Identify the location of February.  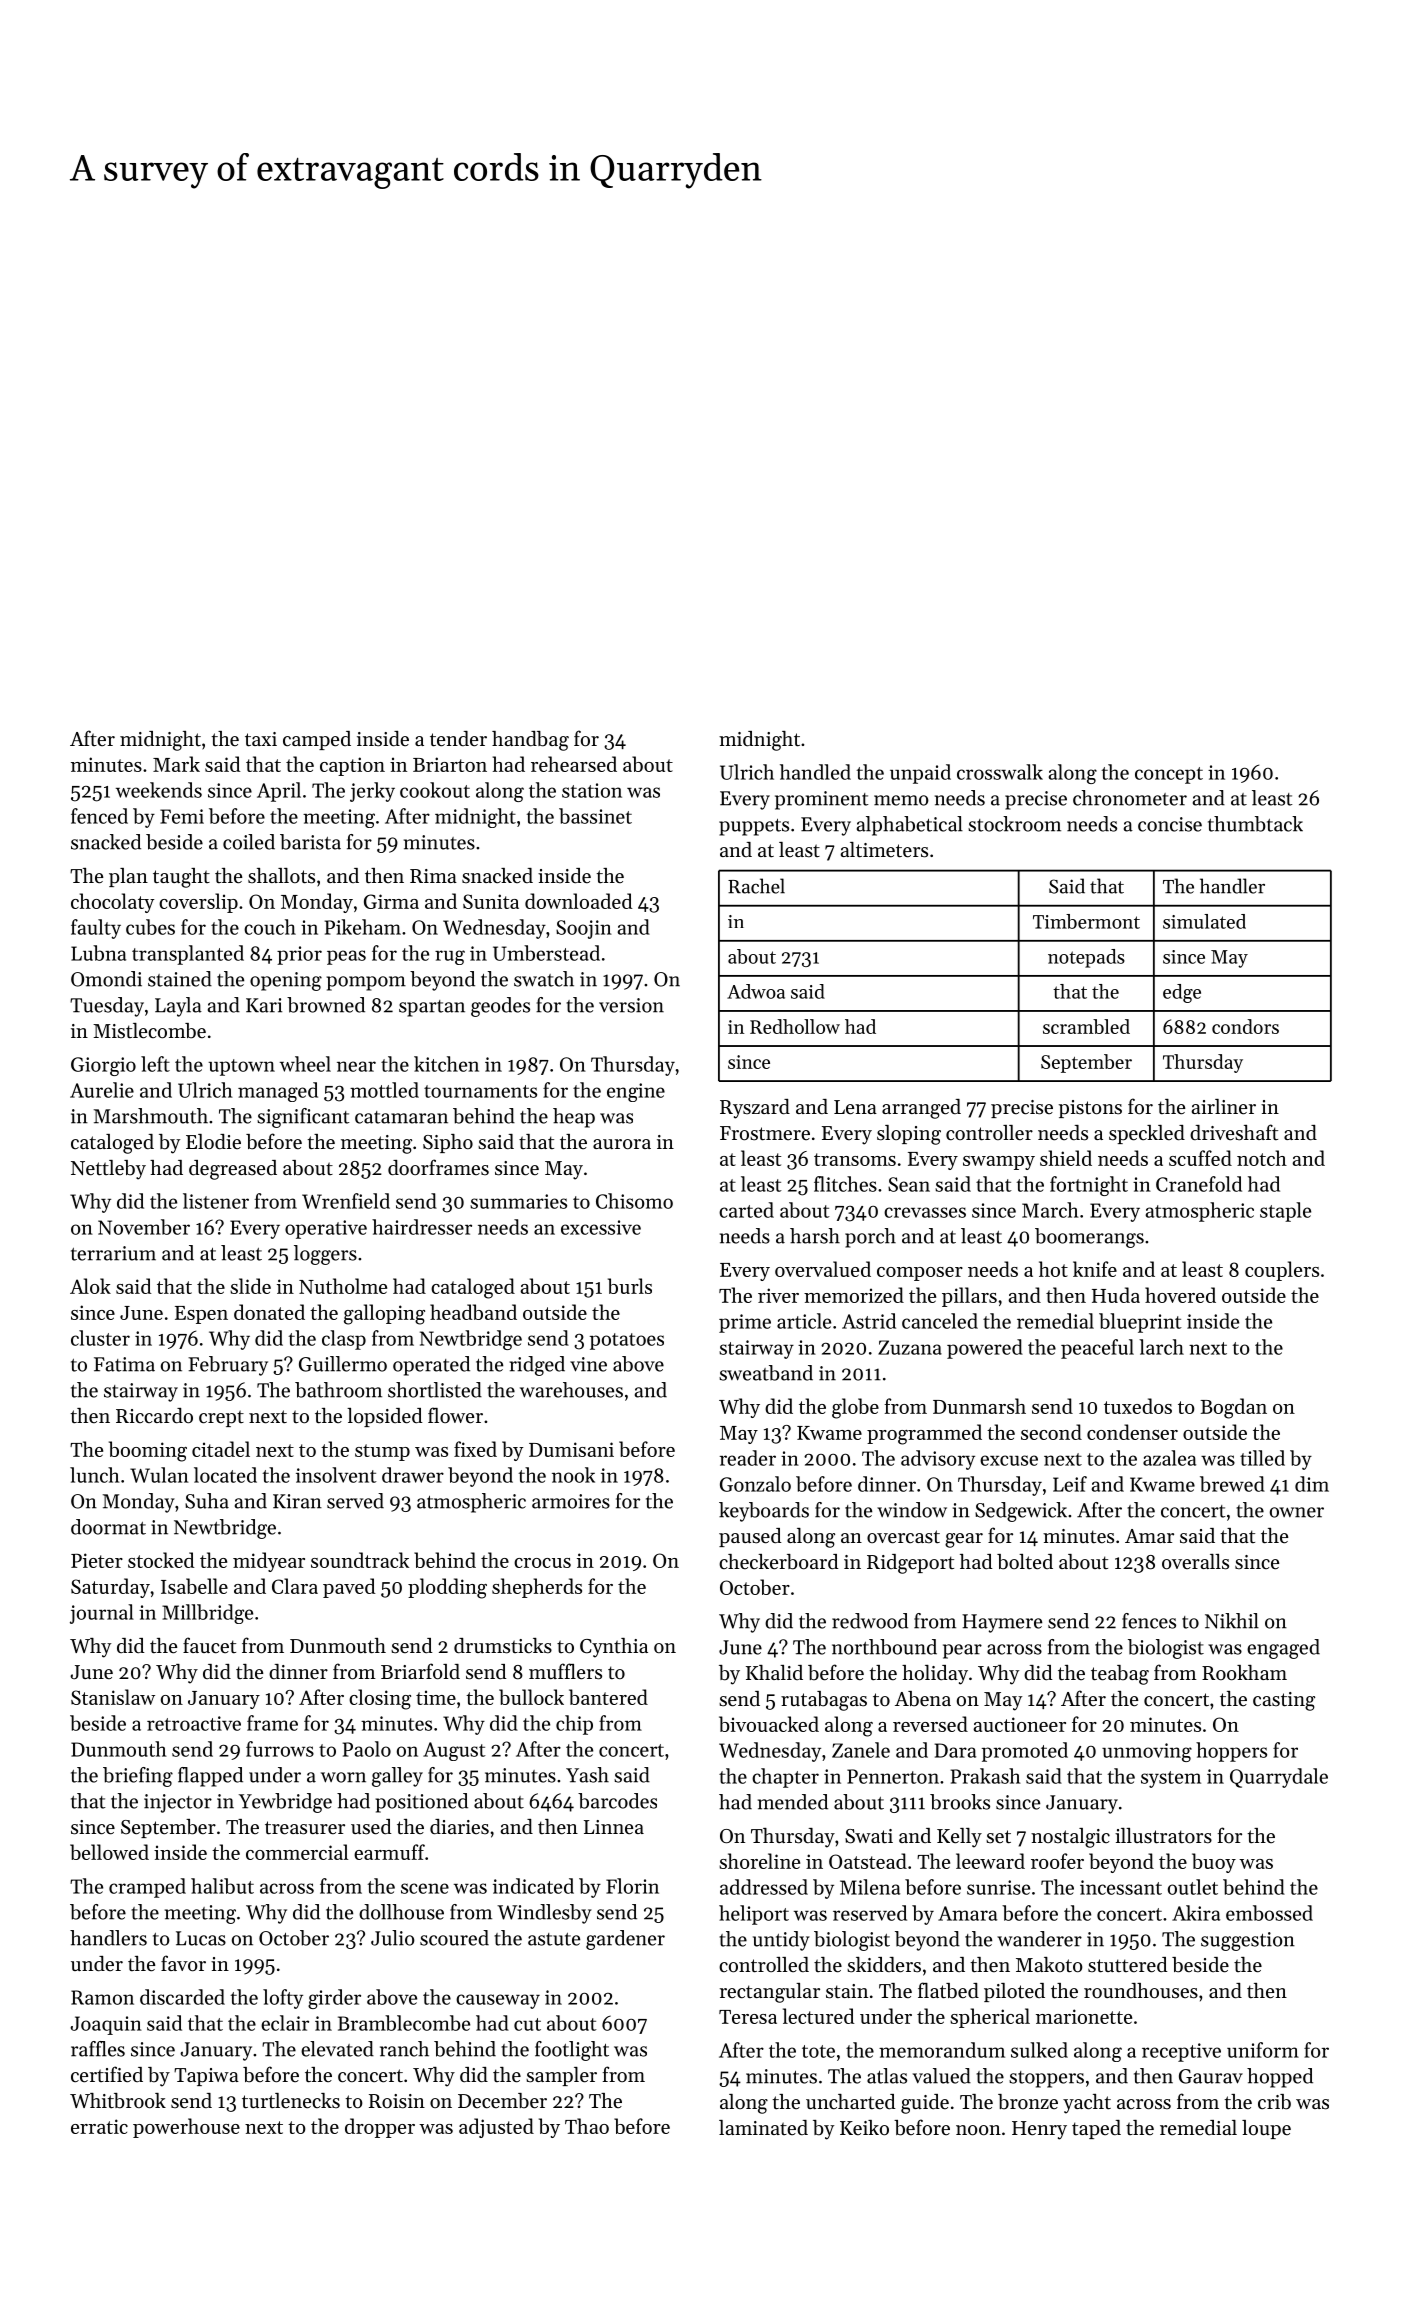
(228, 1366).
